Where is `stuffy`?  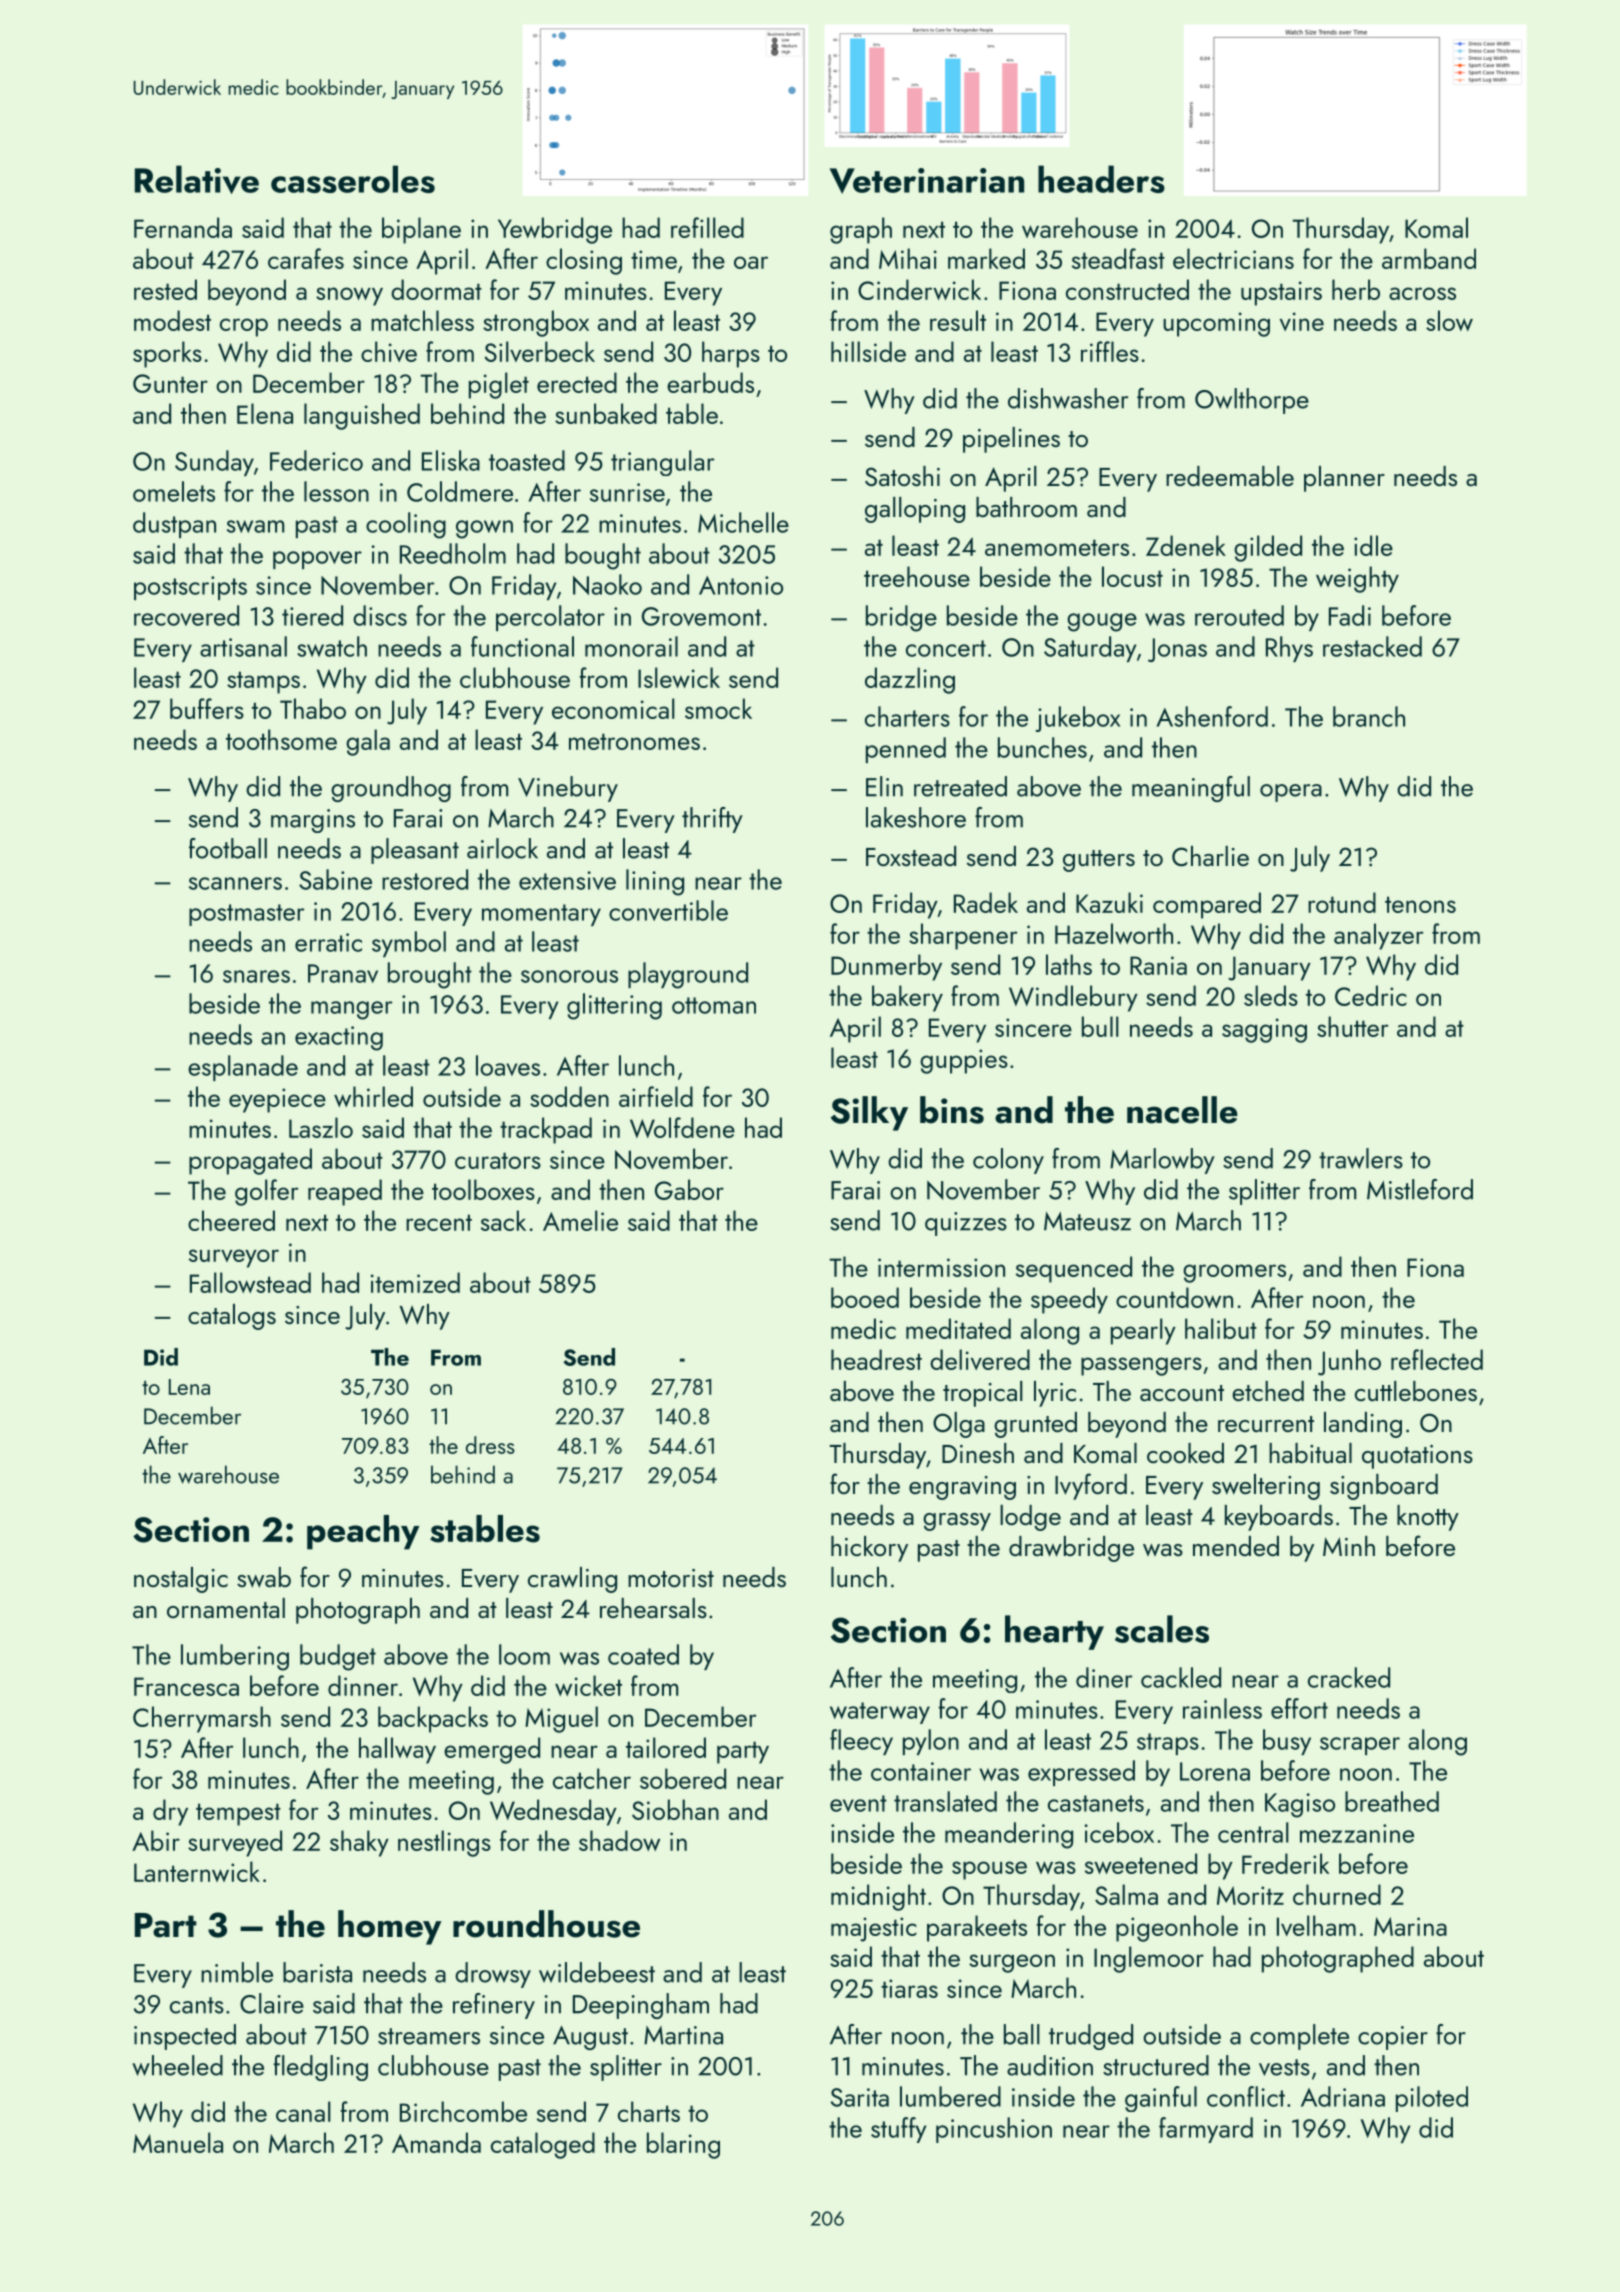 stuffy is located at coordinates (898, 2130).
